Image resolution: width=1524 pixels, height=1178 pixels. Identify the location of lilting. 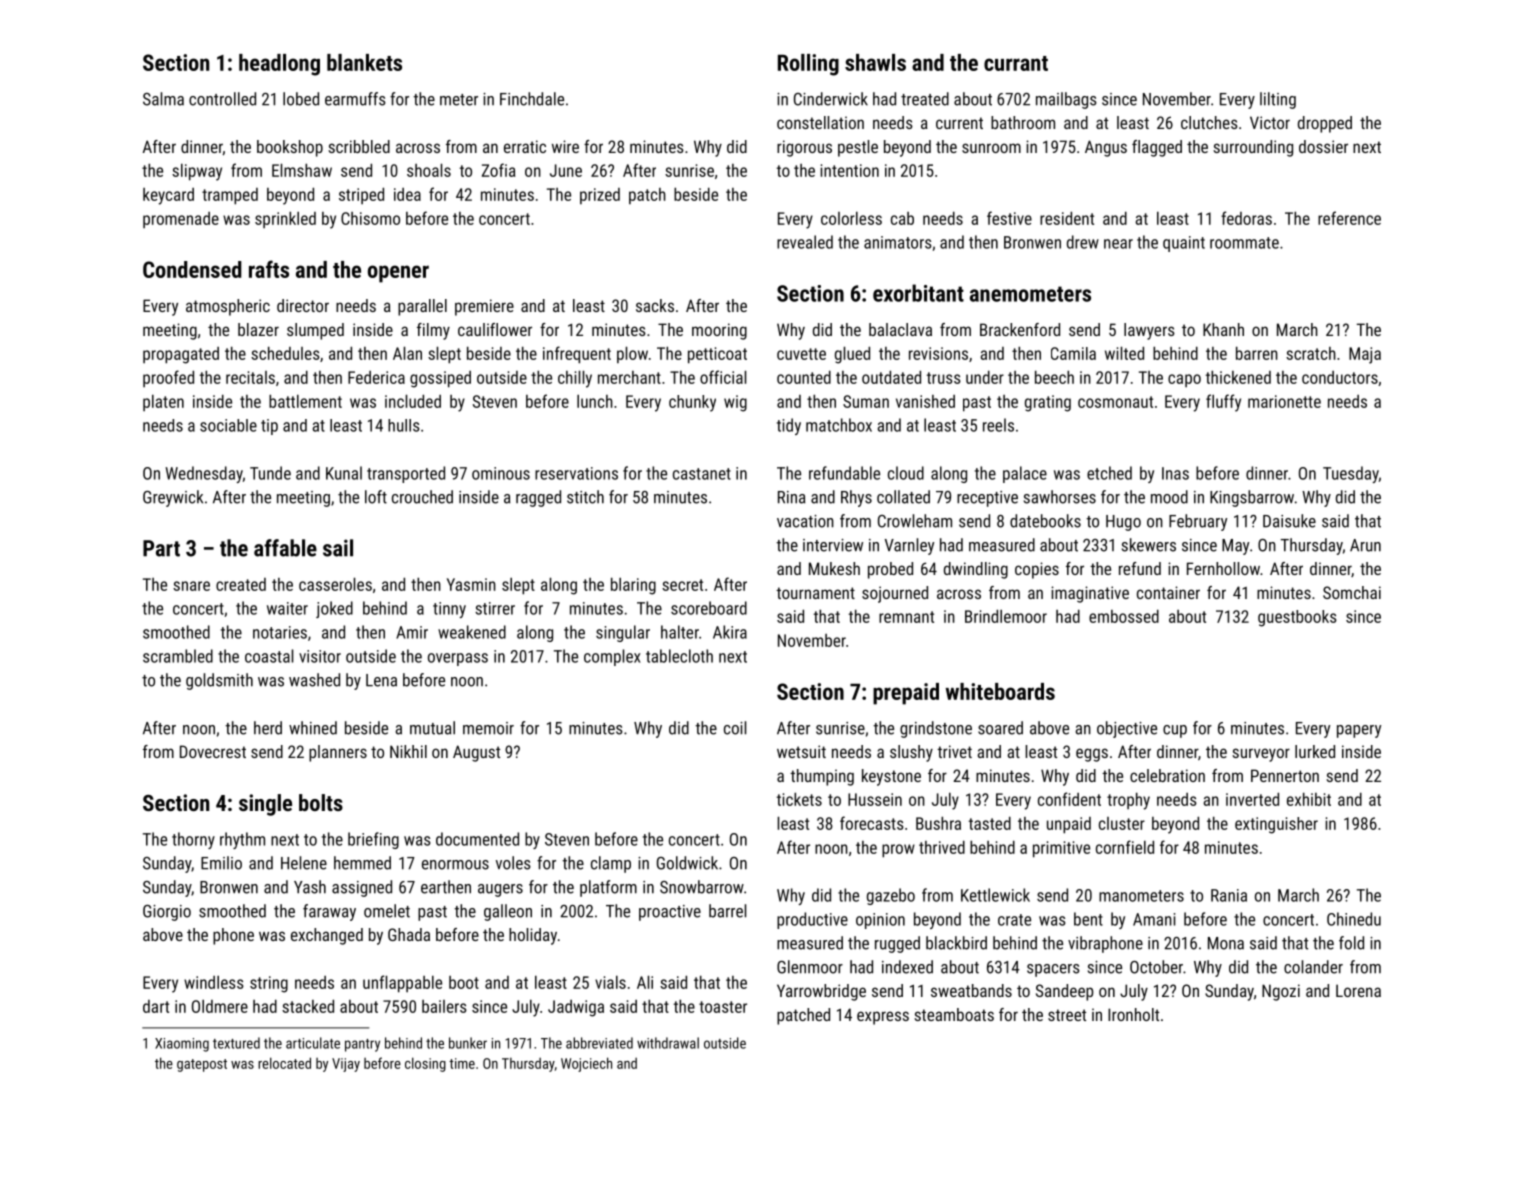
(1278, 100).
